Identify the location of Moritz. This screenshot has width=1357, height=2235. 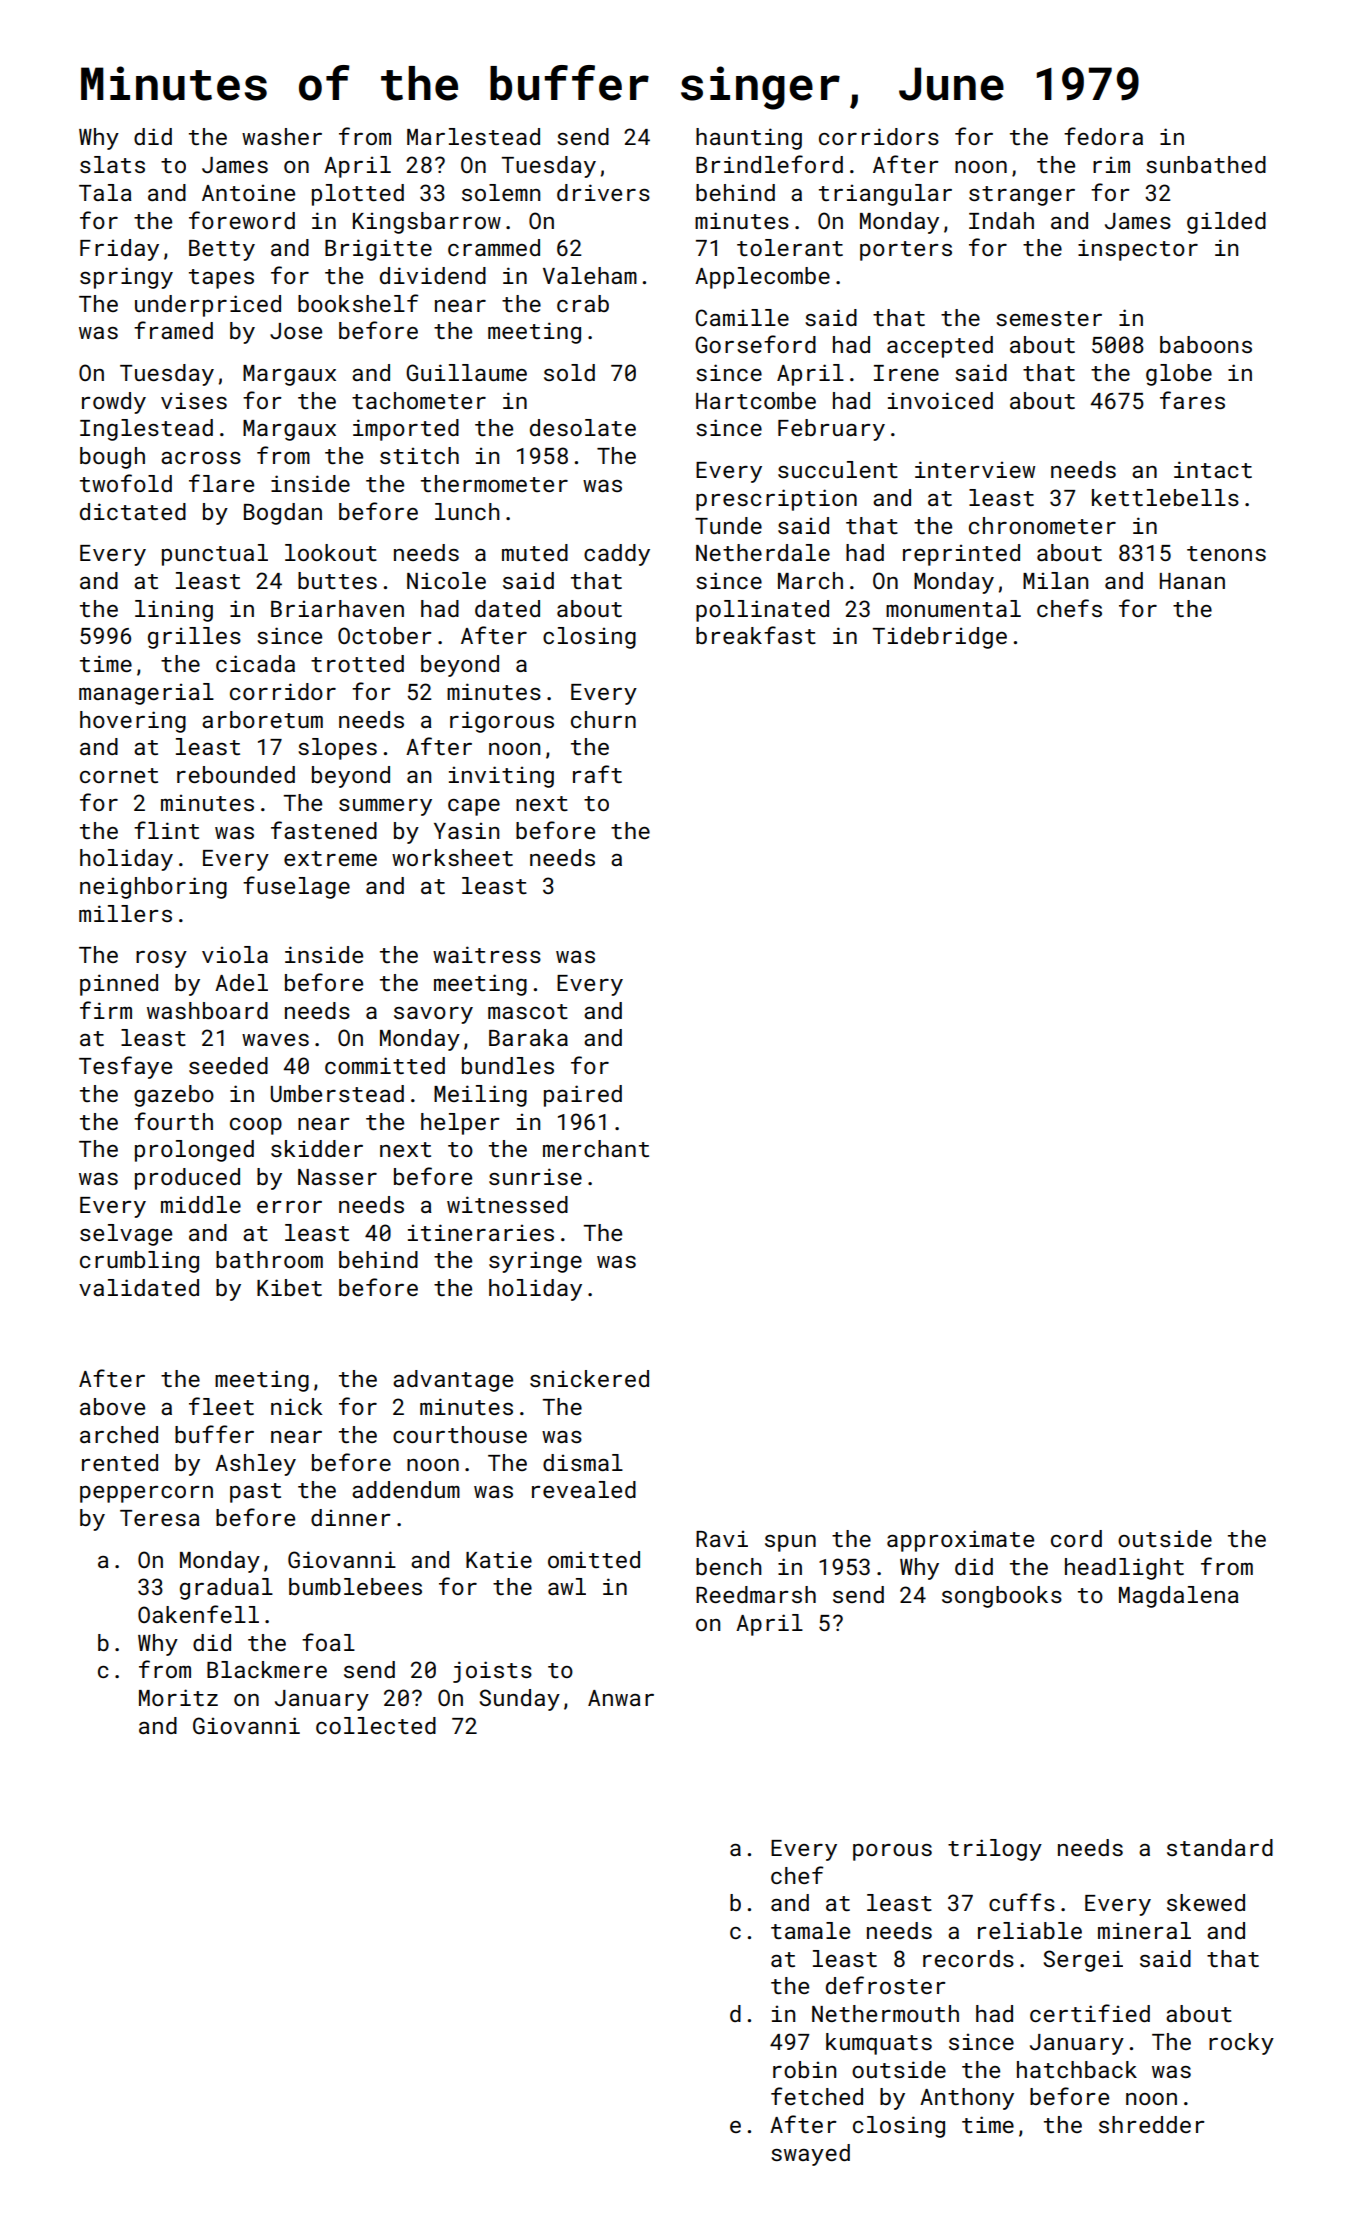
(178, 1697).
